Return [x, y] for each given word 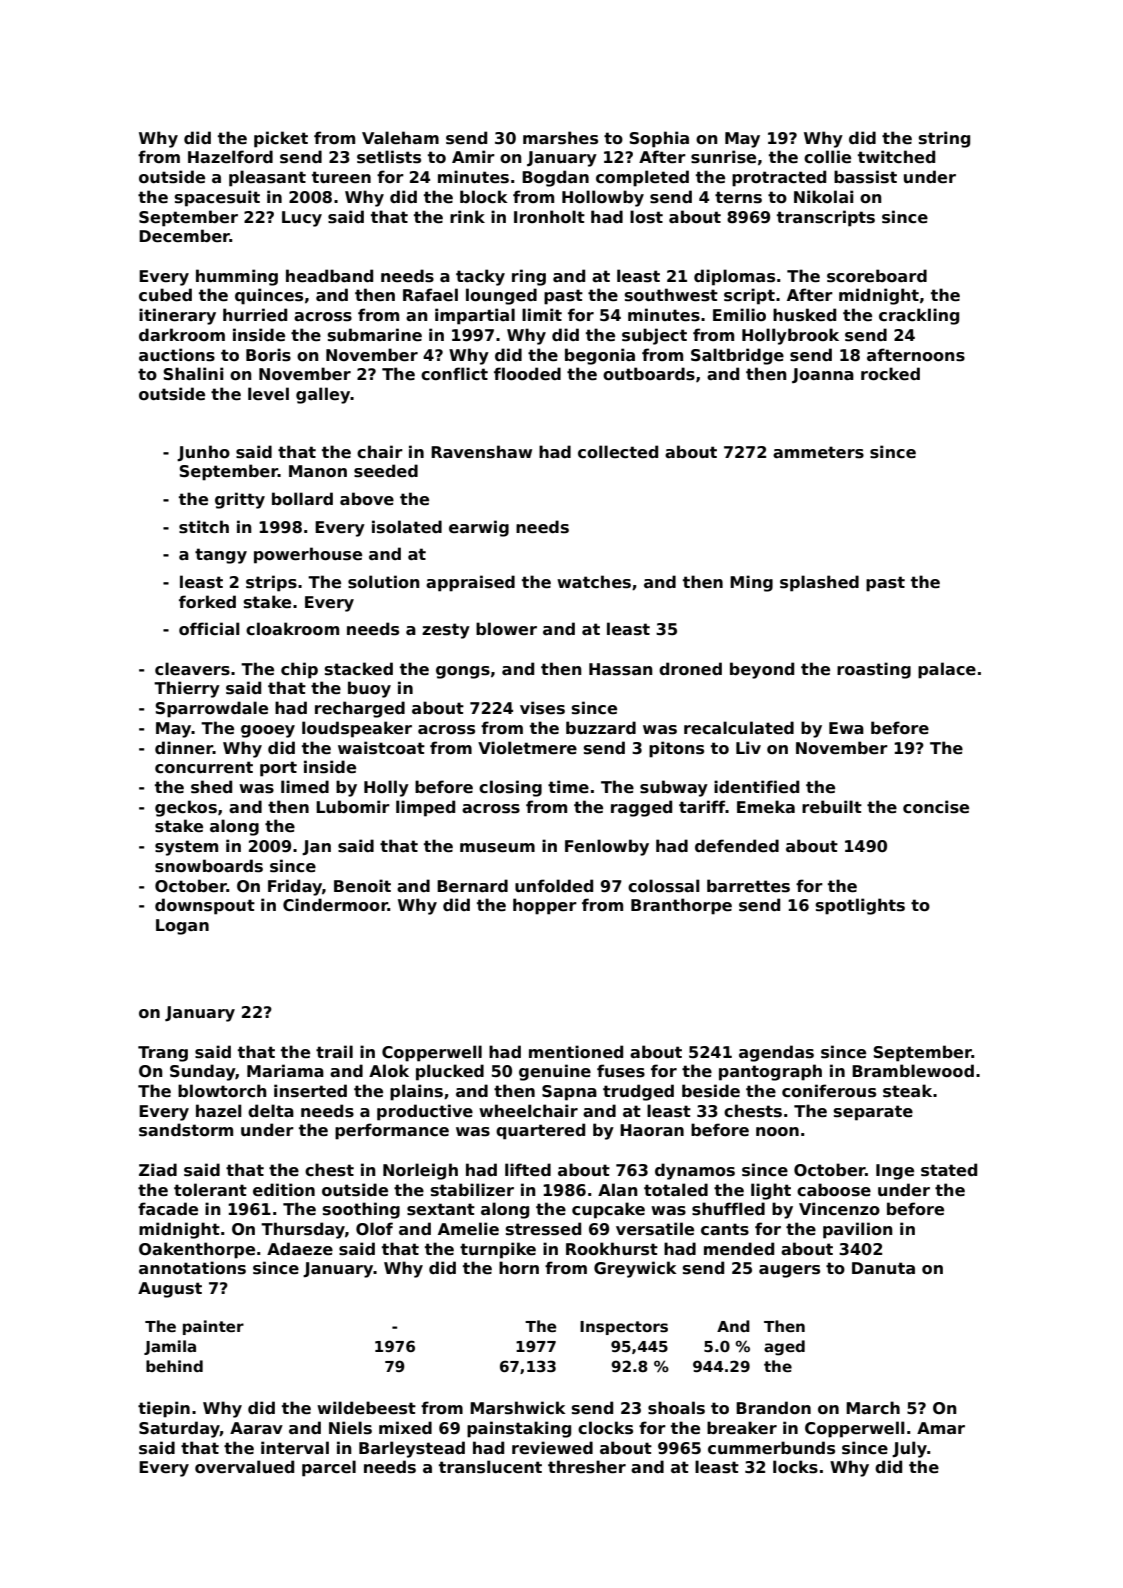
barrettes [748, 886]
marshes [560, 138]
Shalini [193, 374]
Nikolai [824, 197]
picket [281, 139]
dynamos [695, 1171]
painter [213, 1327]
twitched [896, 157]
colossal [664, 886]
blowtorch [222, 1091]
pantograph [770, 1072]
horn [519, 1268]
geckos [186, 808]
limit [542, 314]
